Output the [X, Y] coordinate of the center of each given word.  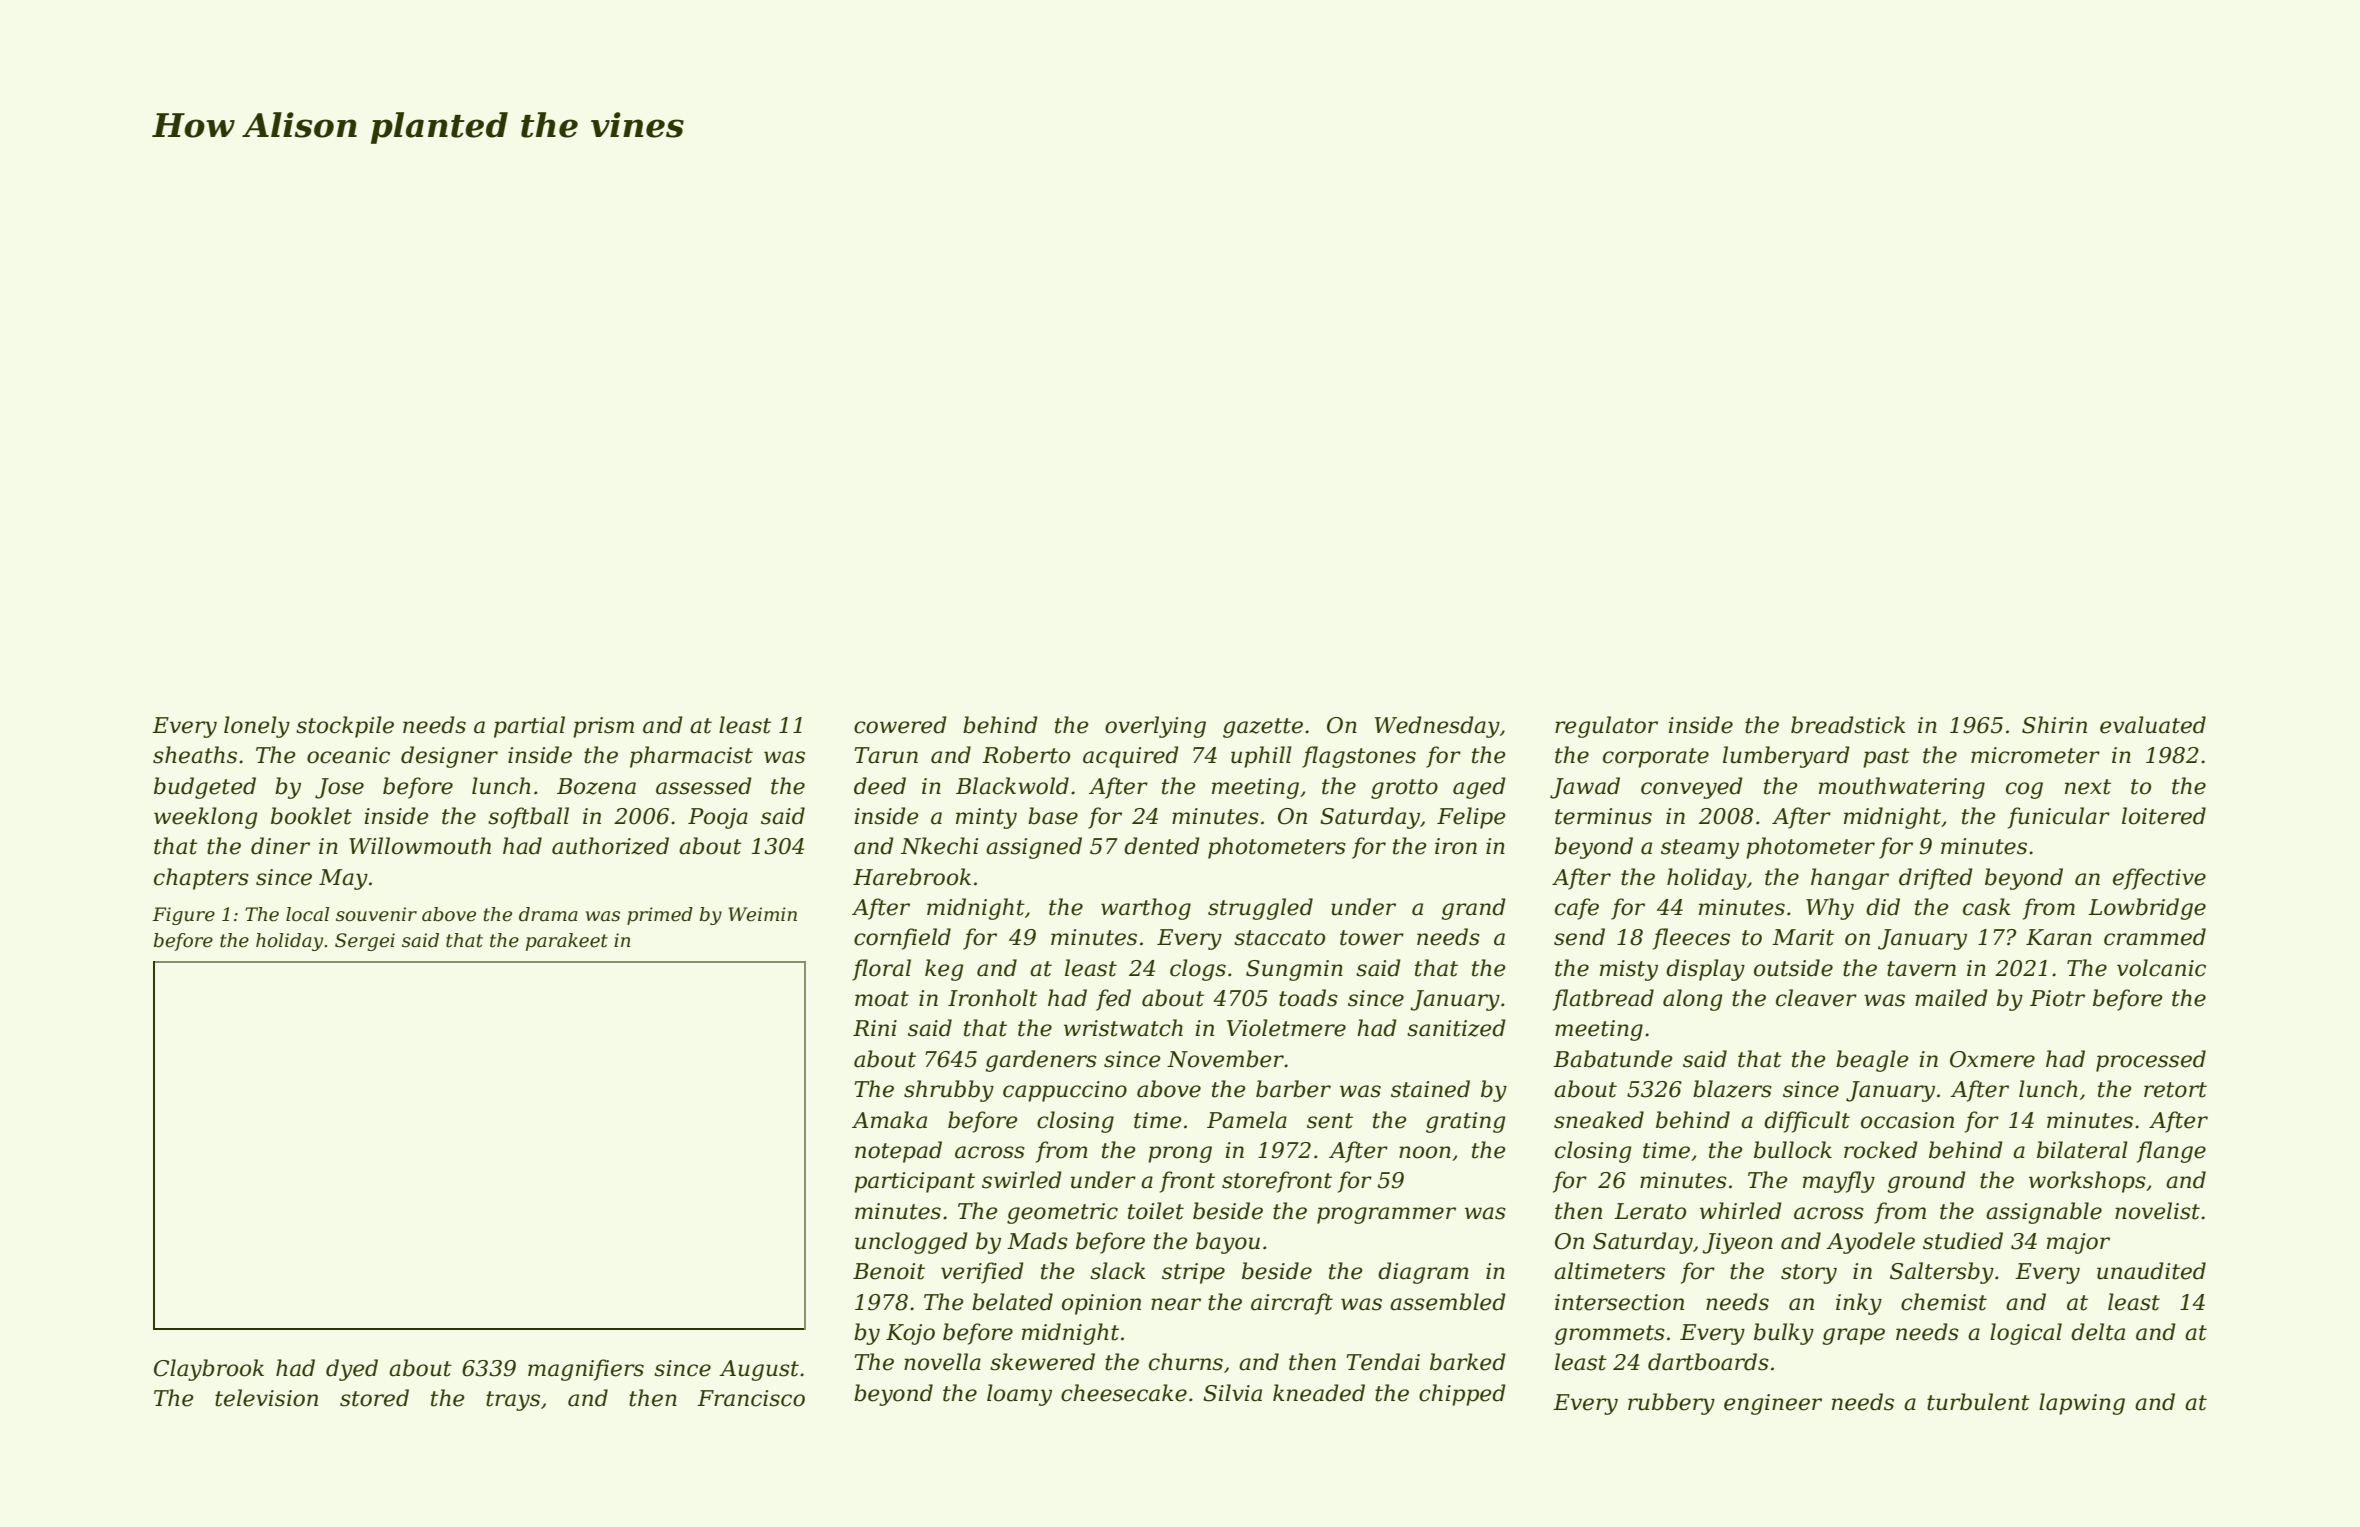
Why [1830, 909]
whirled [1741, 1211]
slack [1117, 1271]
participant [914, 1182]
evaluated [2153, 725]
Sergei [365, 942]
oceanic [348, 755]
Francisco [751, 1398]
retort [2175, 1090]
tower [1372, 938]
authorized [610, 846]
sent [1330, 1121]
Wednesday [1437, 727]
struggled [1260, 909]
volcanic [2161, 968]
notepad [898, 1152]
